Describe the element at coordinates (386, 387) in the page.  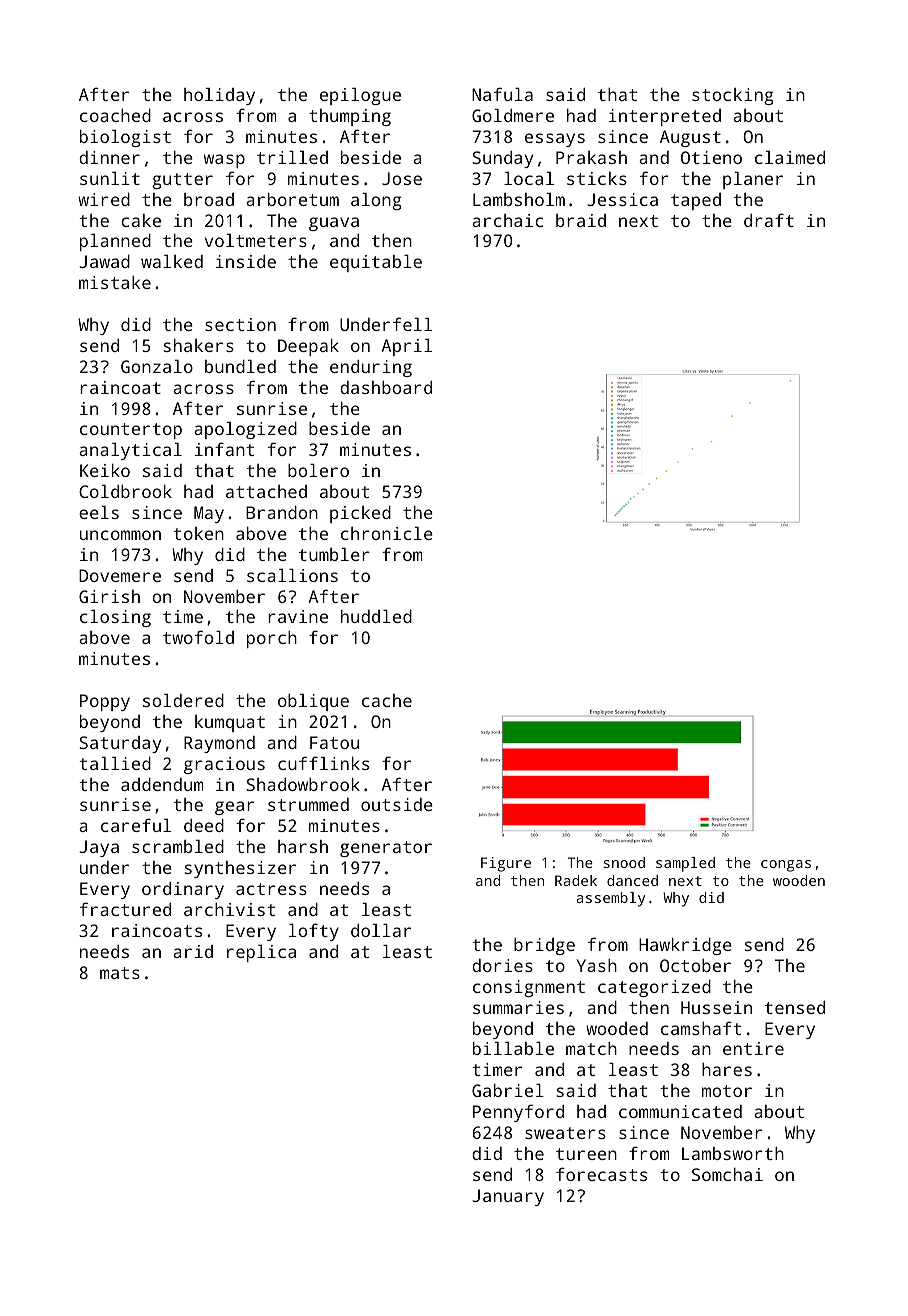
I see `dashboard` at that location.
